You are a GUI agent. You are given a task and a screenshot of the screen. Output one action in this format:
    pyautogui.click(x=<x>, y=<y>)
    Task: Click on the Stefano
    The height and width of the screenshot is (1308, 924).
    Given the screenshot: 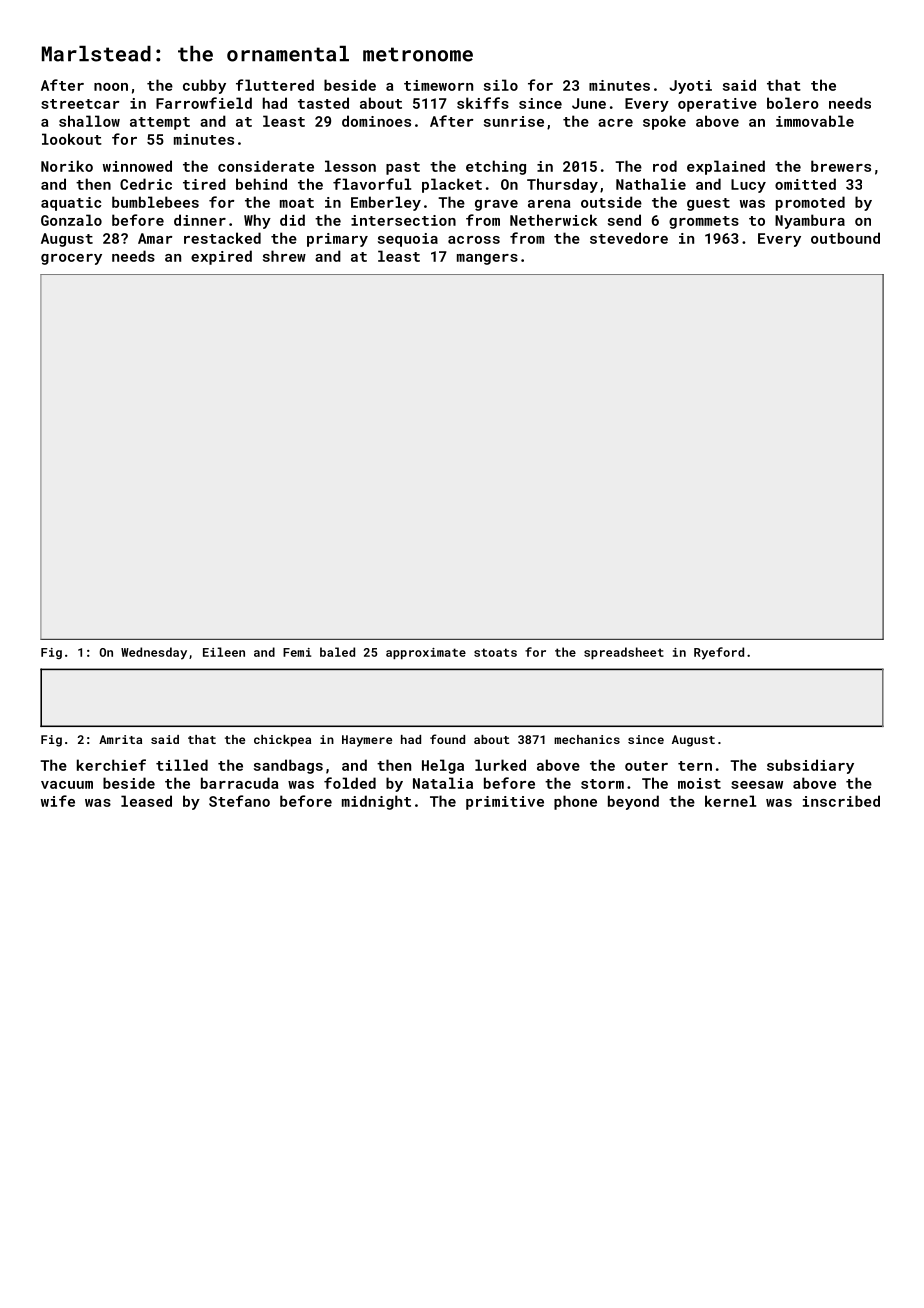 What is the action you would take?
    pyautogui.click(x=239, y=801)
